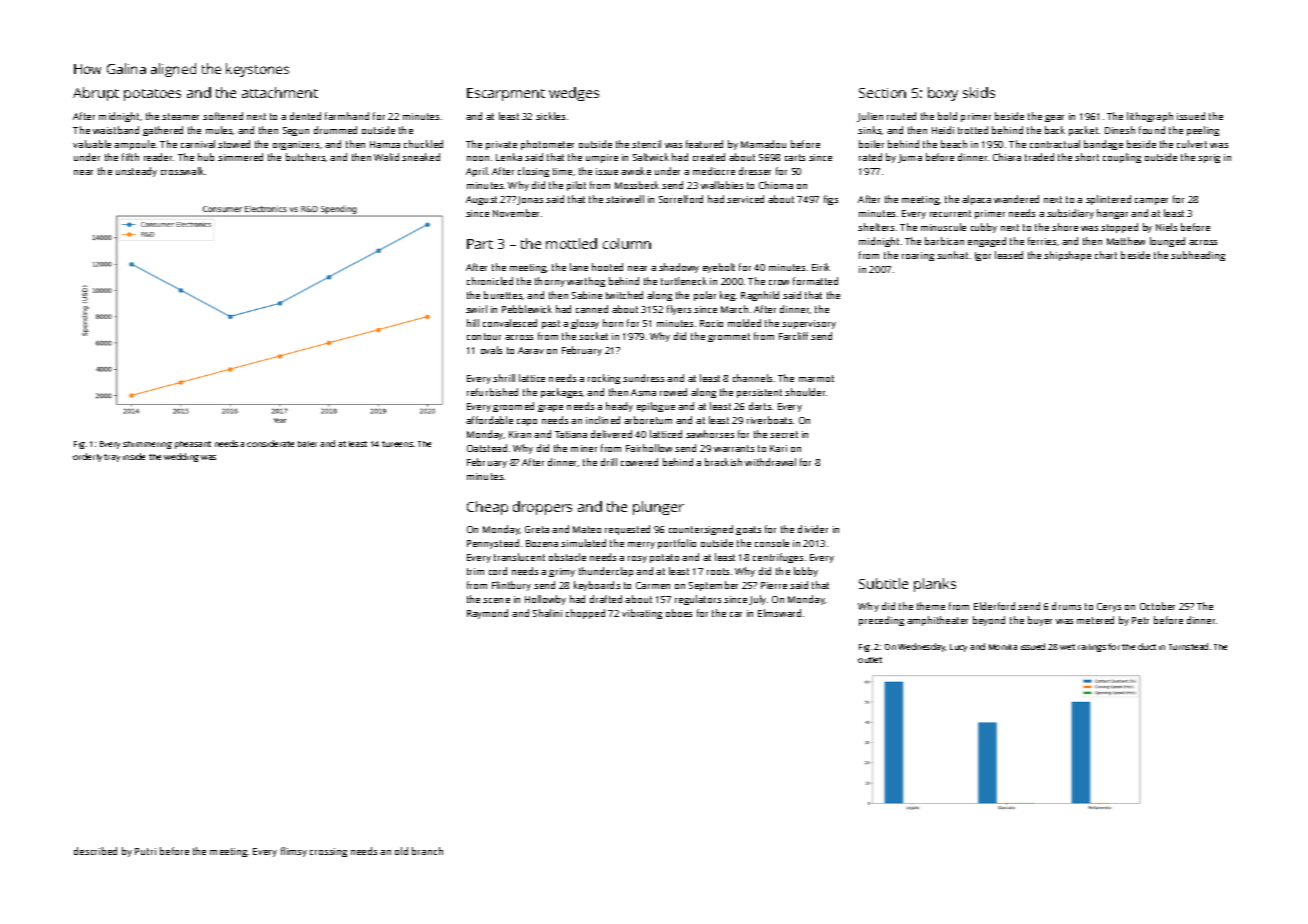 Image resolution: width=1308 pixels, height=924 pixels. Describe the element at coordinates (979, 92) in the screenshot. I see `skids` at that location.
